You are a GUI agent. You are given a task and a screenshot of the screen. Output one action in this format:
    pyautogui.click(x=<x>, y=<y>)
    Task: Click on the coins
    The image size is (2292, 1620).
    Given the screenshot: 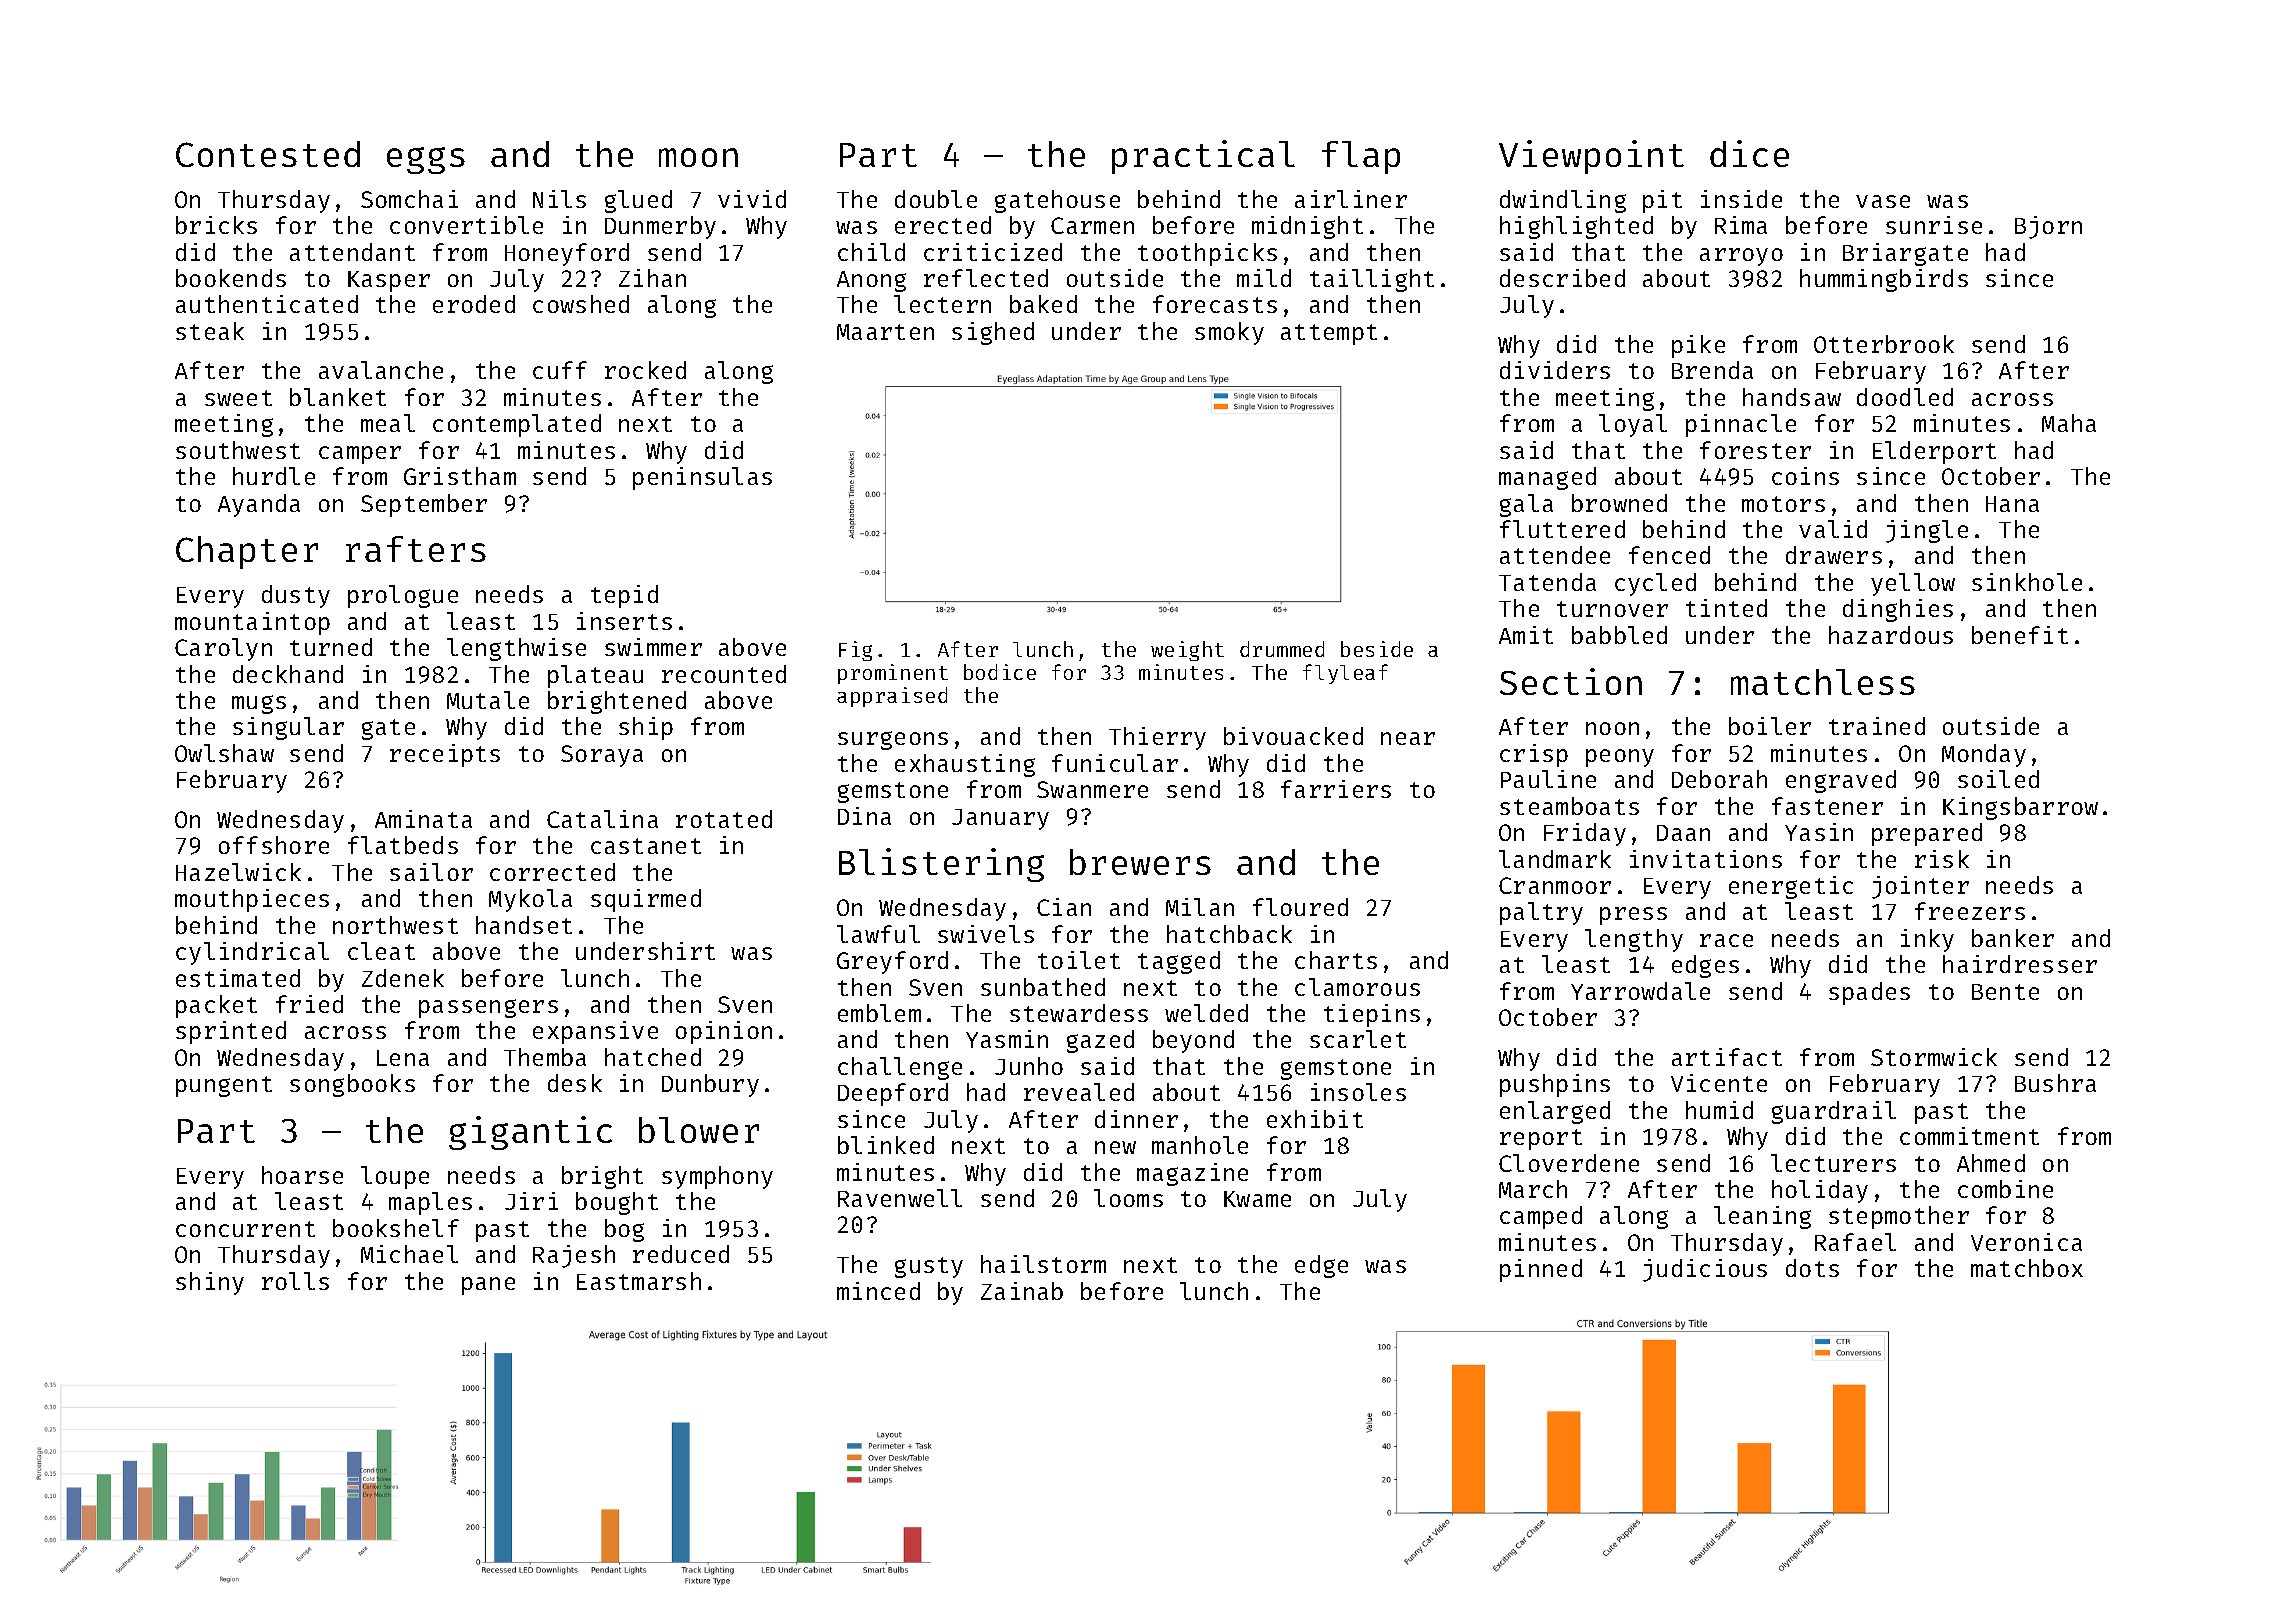 What is the action you would take?
    pyautogui.click(x=1805, y=476)
